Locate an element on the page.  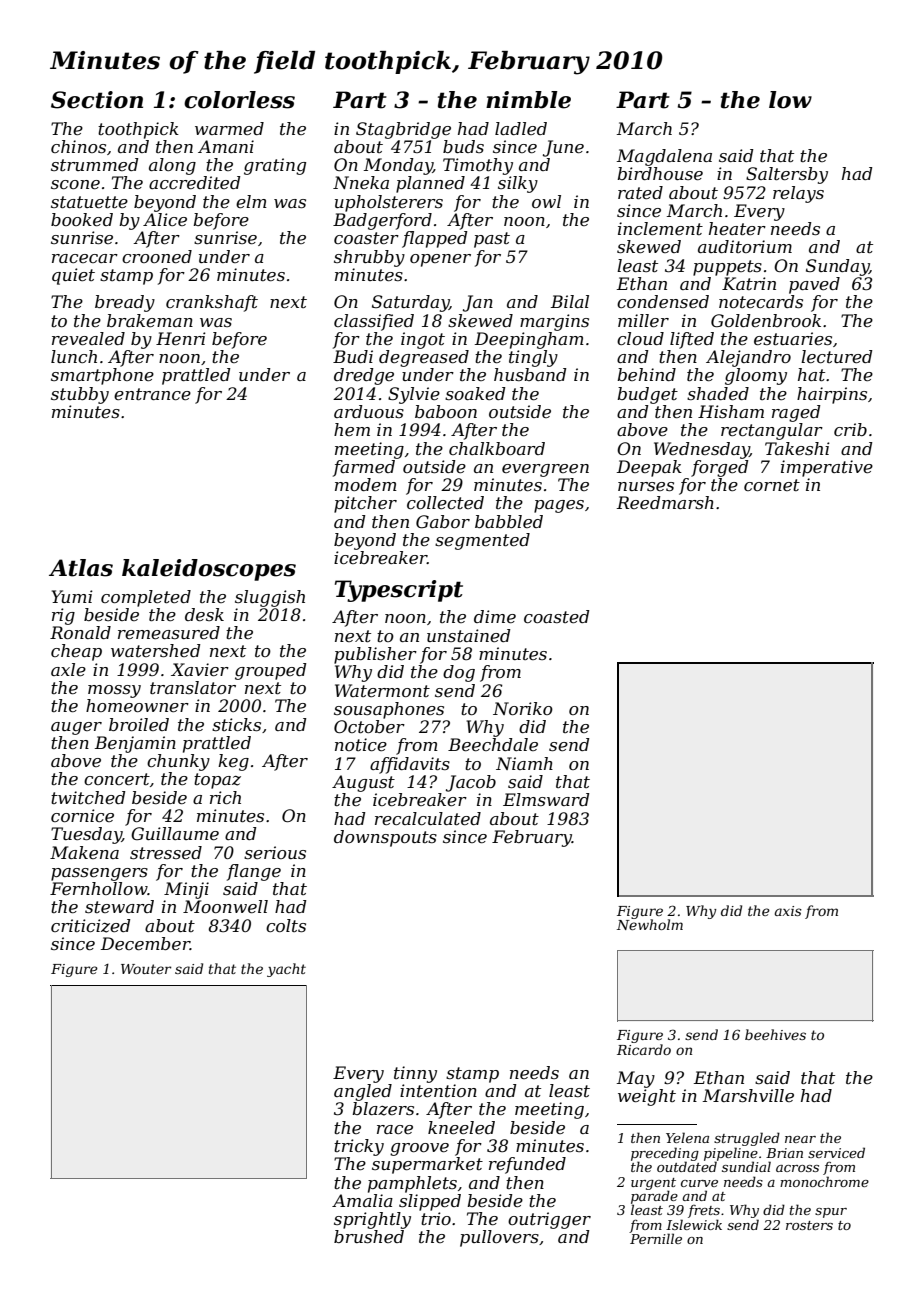
Deepingham is located at coordinates (529, 340).
